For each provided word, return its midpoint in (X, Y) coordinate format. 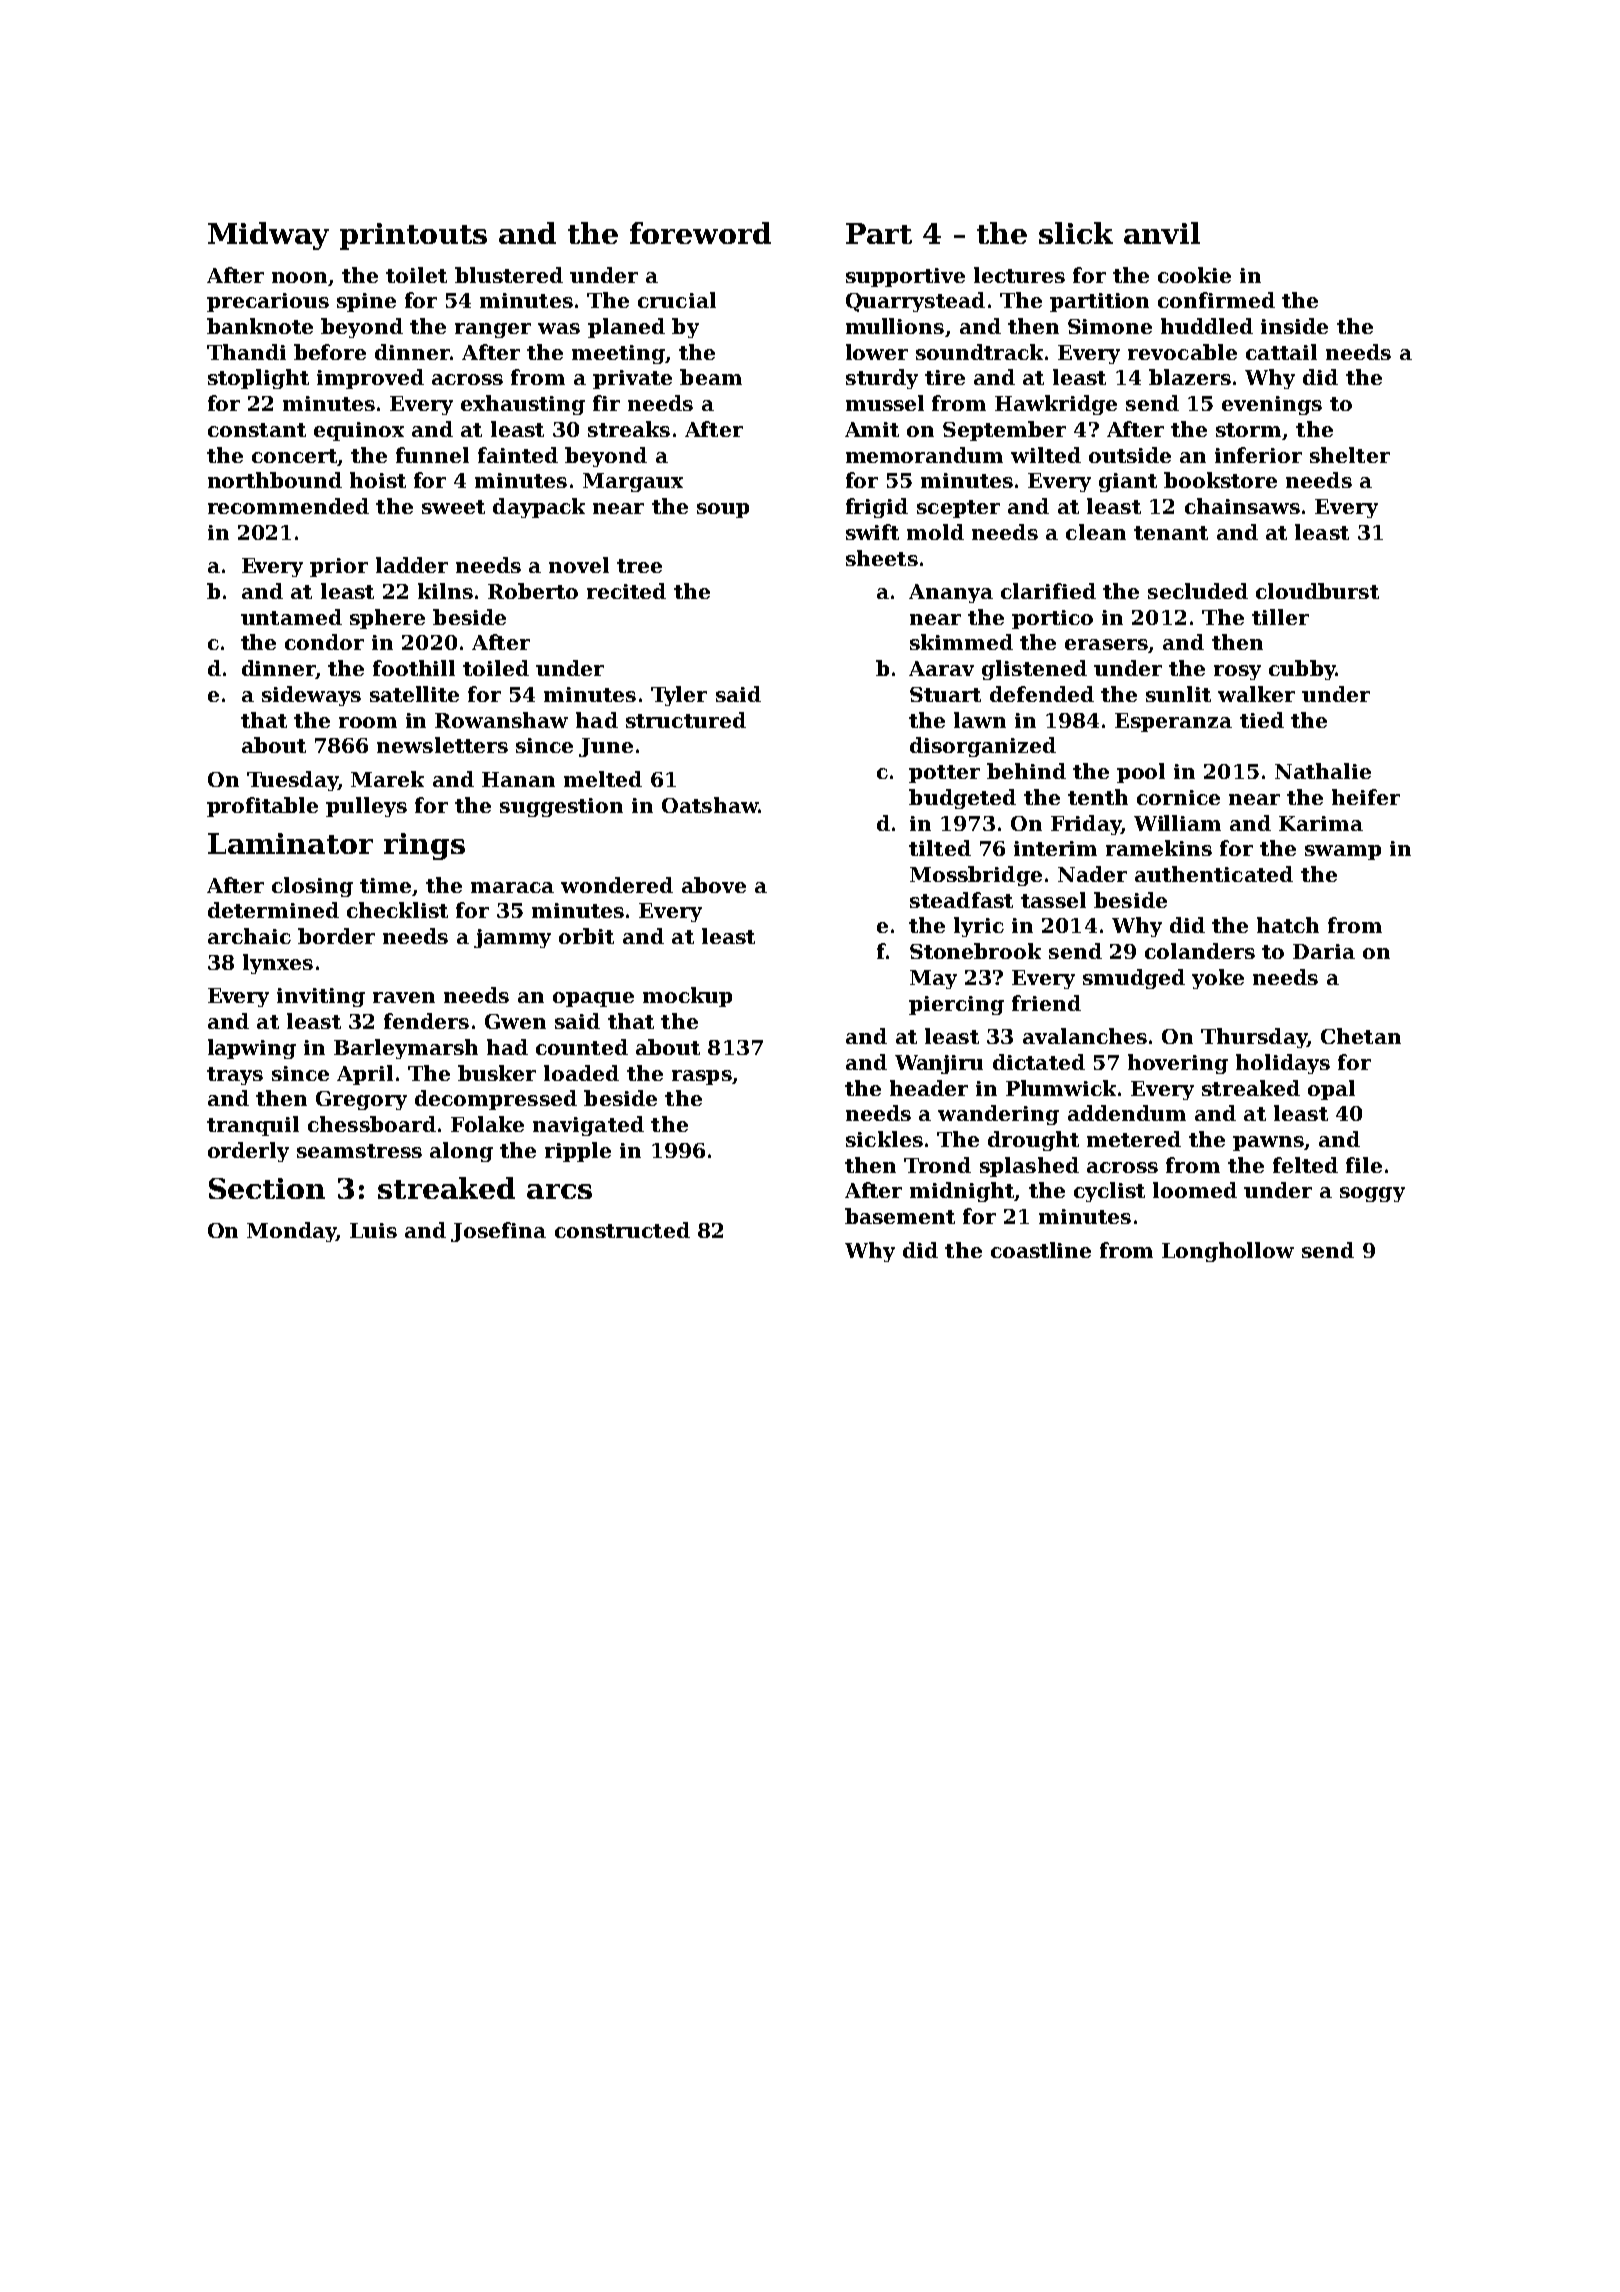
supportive (905, 277)
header (929, 1088)
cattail (1281, 352)
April (365, 1075)
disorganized (983, 747)
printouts (413, 236)
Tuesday (292, 781)
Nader (1092, 874)
